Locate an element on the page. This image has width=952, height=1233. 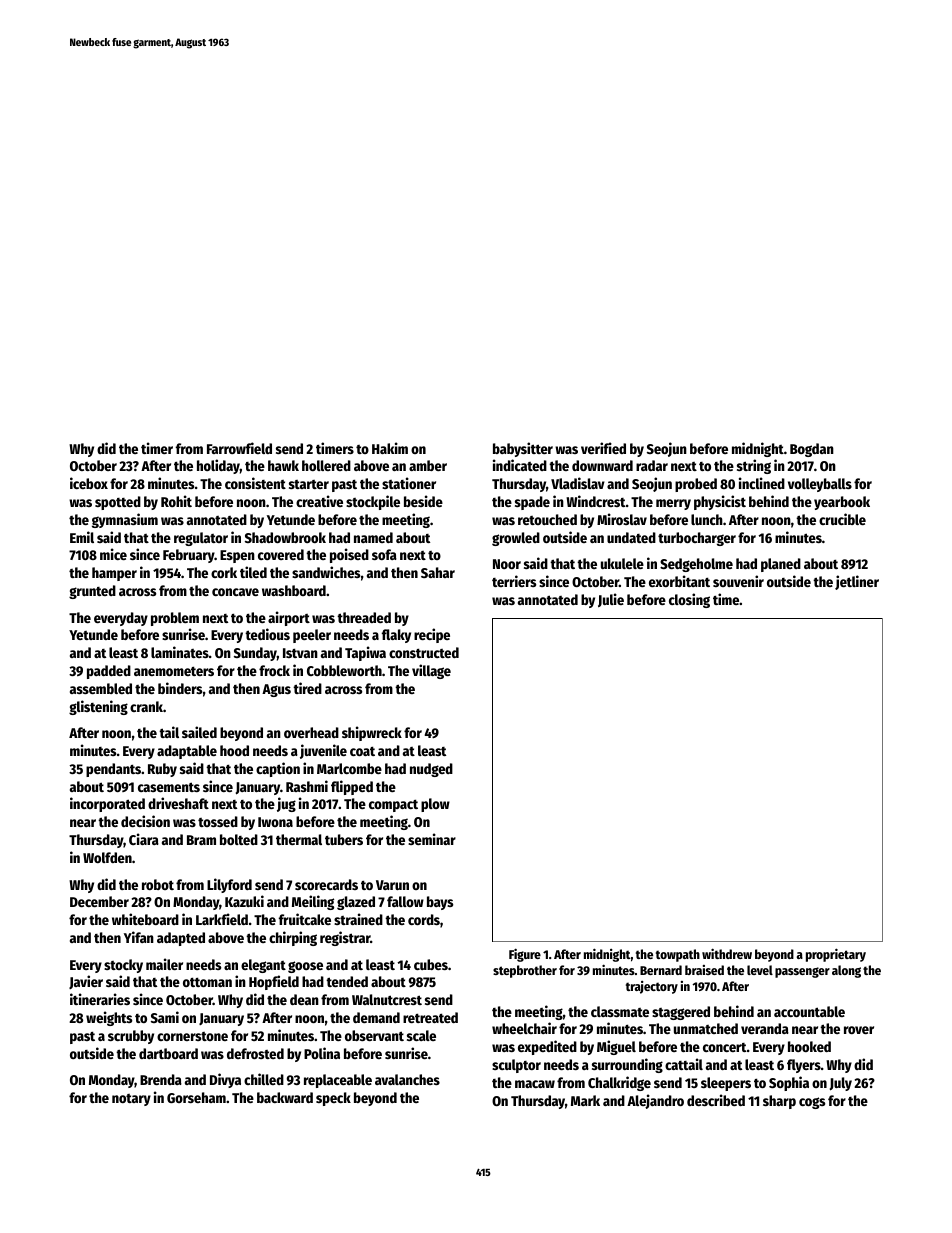
spotted is located at coordinates (118, 503).
